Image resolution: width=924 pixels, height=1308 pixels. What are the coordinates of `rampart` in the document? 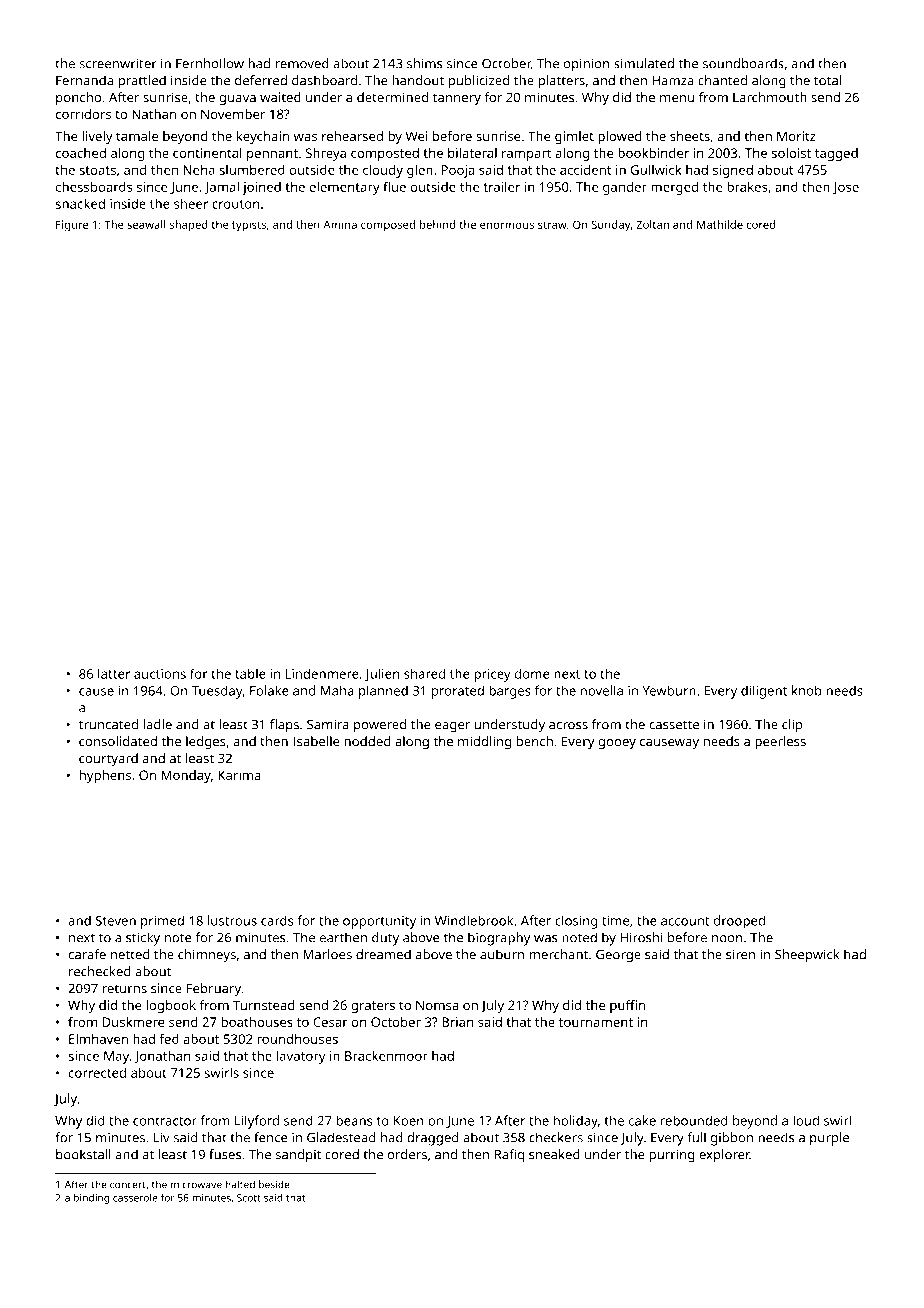 It's located at (527, 155).
